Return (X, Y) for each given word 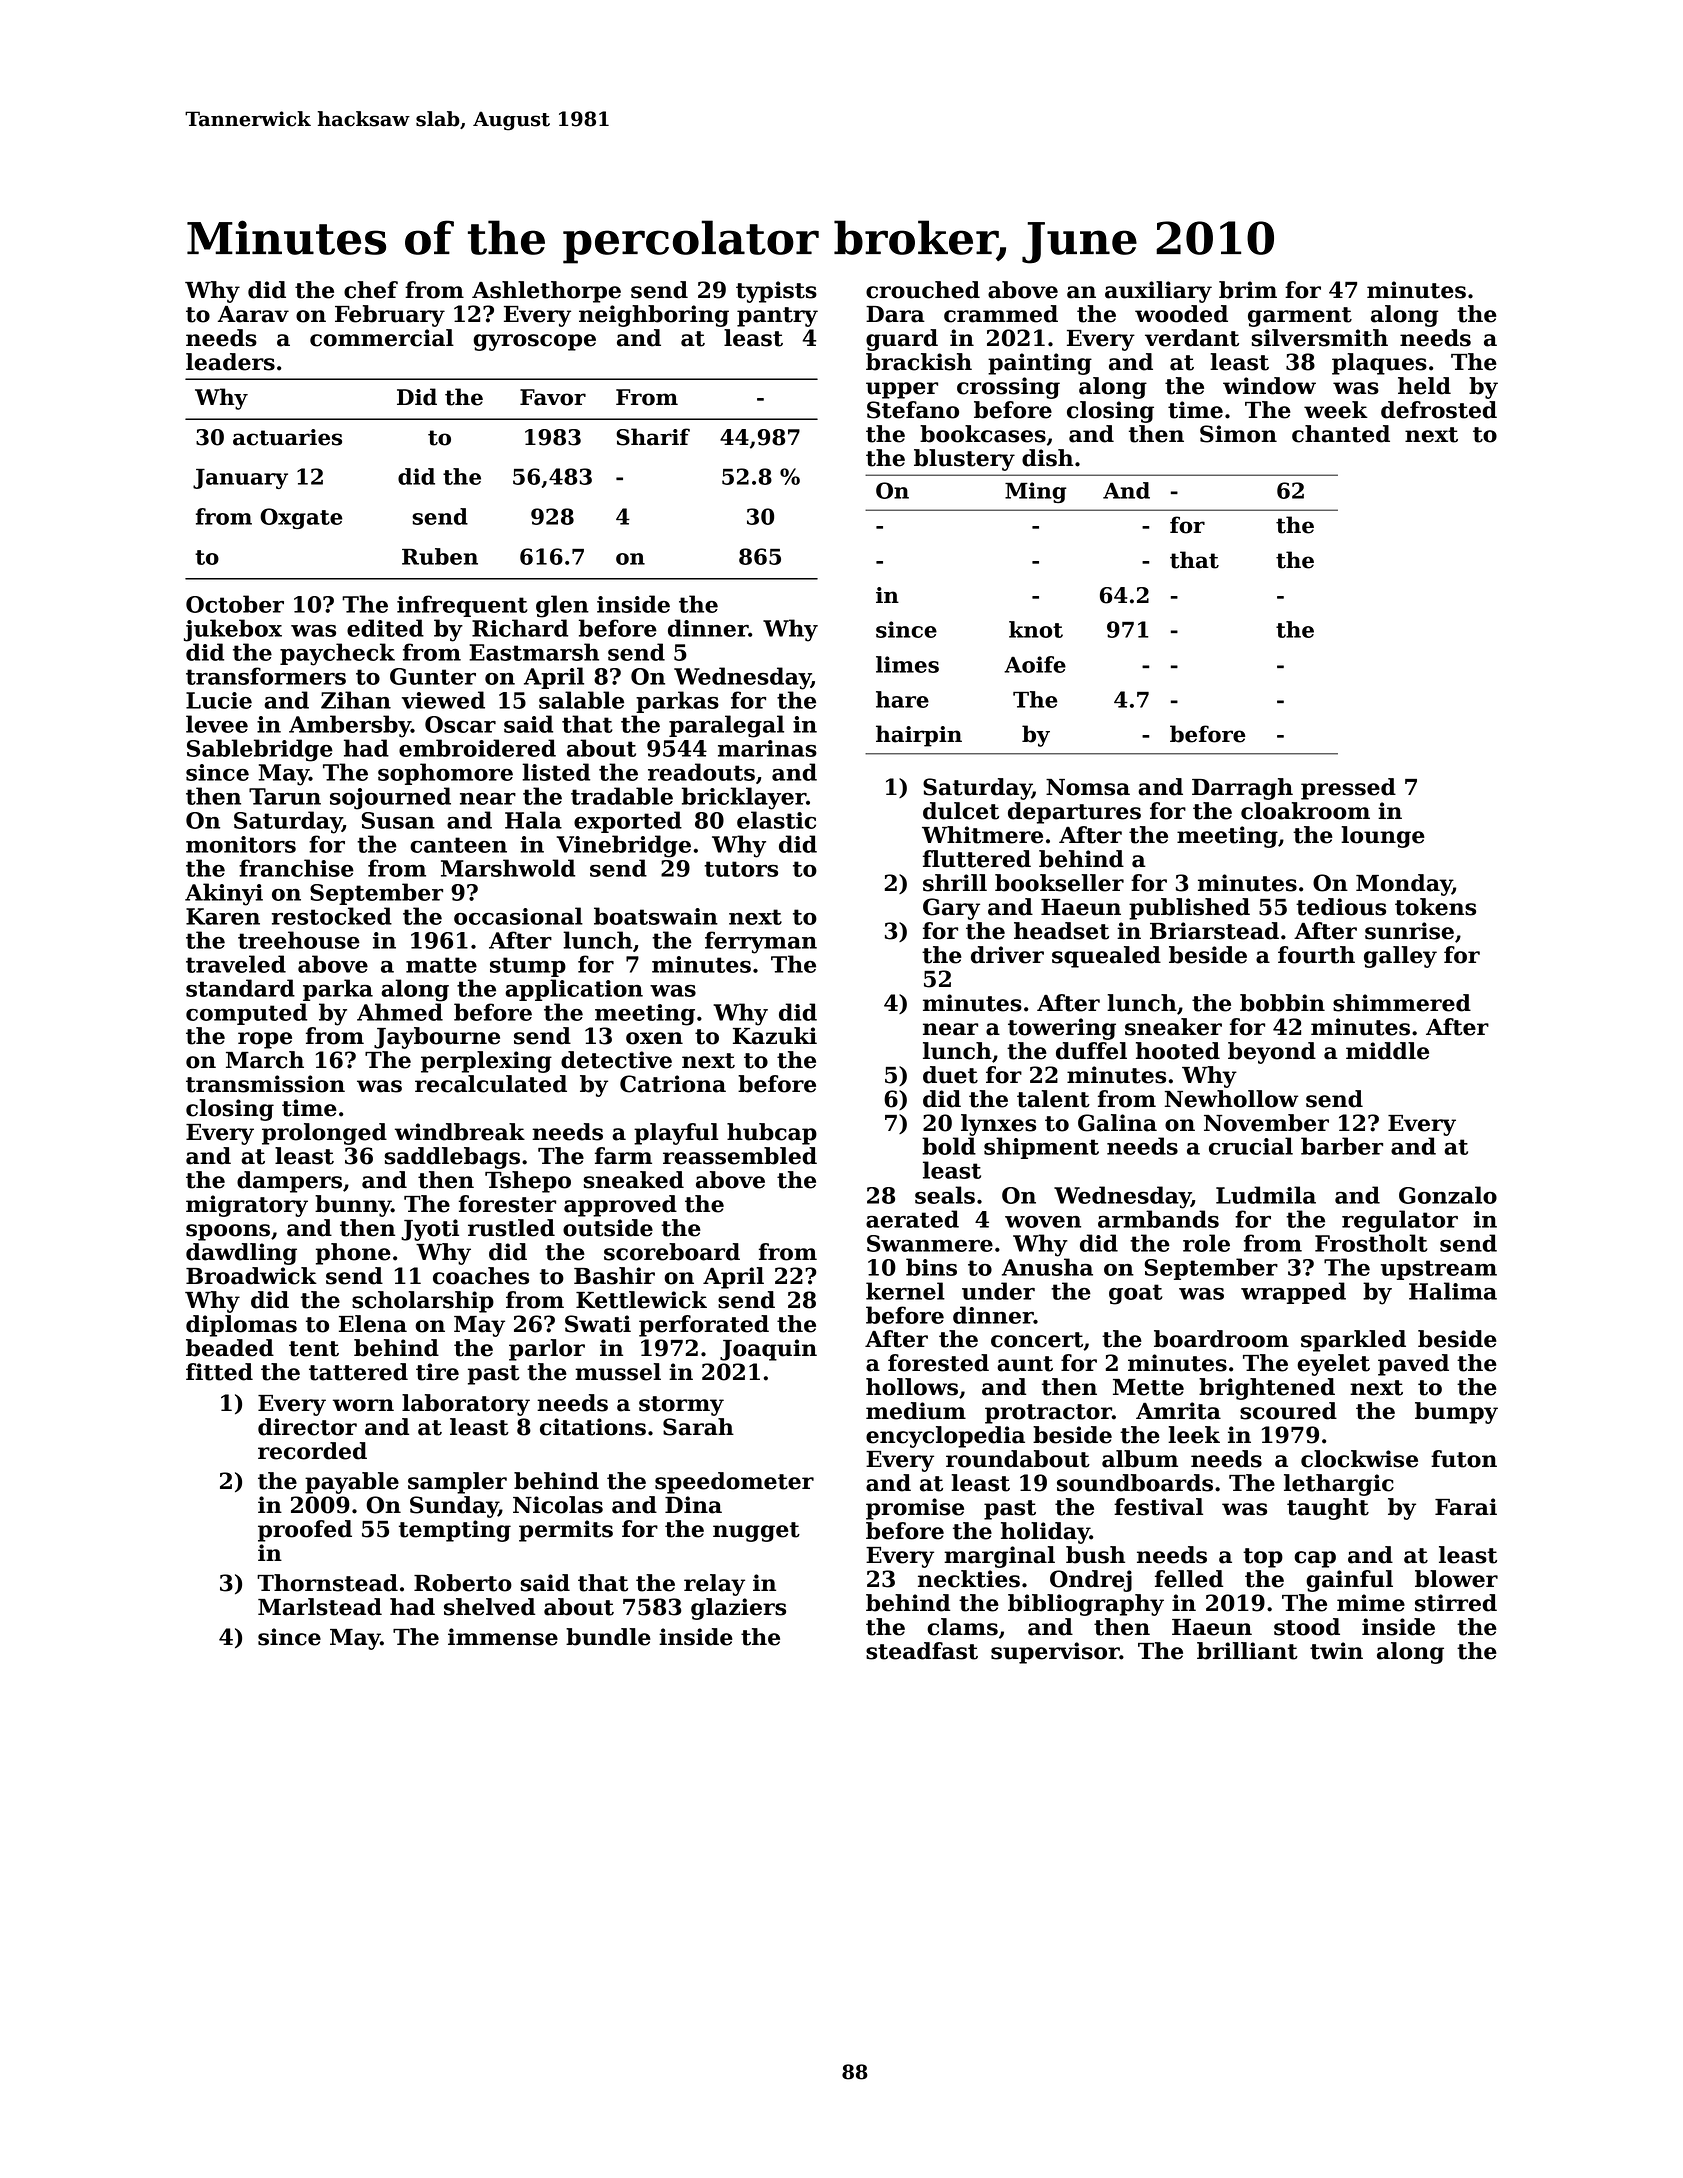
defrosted (1439, 410)
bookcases (983, 434)
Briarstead (1214, 931)
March (265, 1060)
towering (1062, 1029)
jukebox (233, 630)
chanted (1341, 434)
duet (950, 1075)
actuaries (287, 437)
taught (1328, 1509)
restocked (332, 916)
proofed (305, 1531)
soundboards (1135, 1483)
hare (902, 699)
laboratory (466, 1405)
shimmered (1402, 1003)
